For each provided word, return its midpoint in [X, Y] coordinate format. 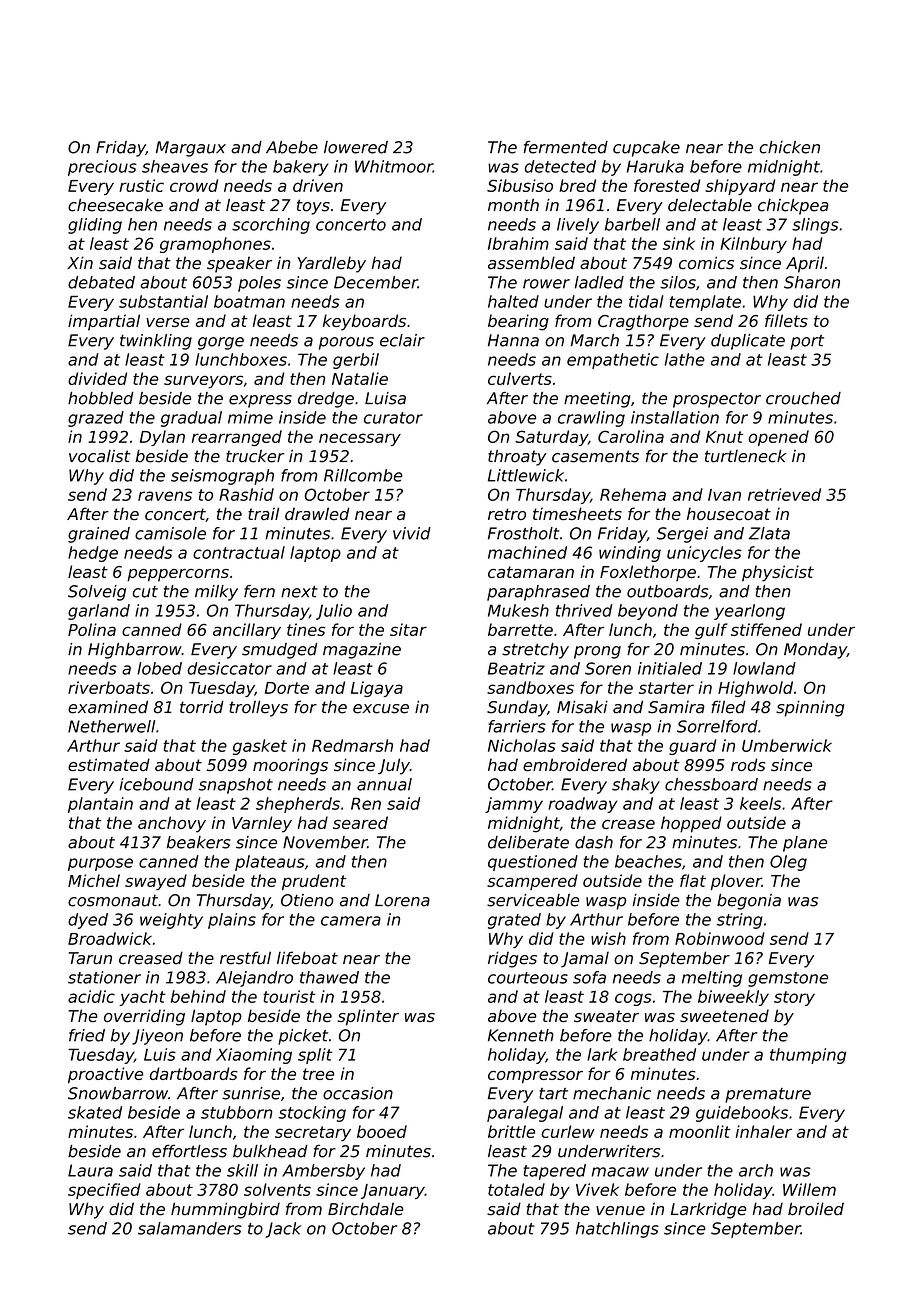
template [705, 303]
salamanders [190, 1228]
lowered [356, 147]
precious [102, 168]
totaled [516, 1189]
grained [99, 535]
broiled [816, 1209]
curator [393, 418]
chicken [790, 147]
